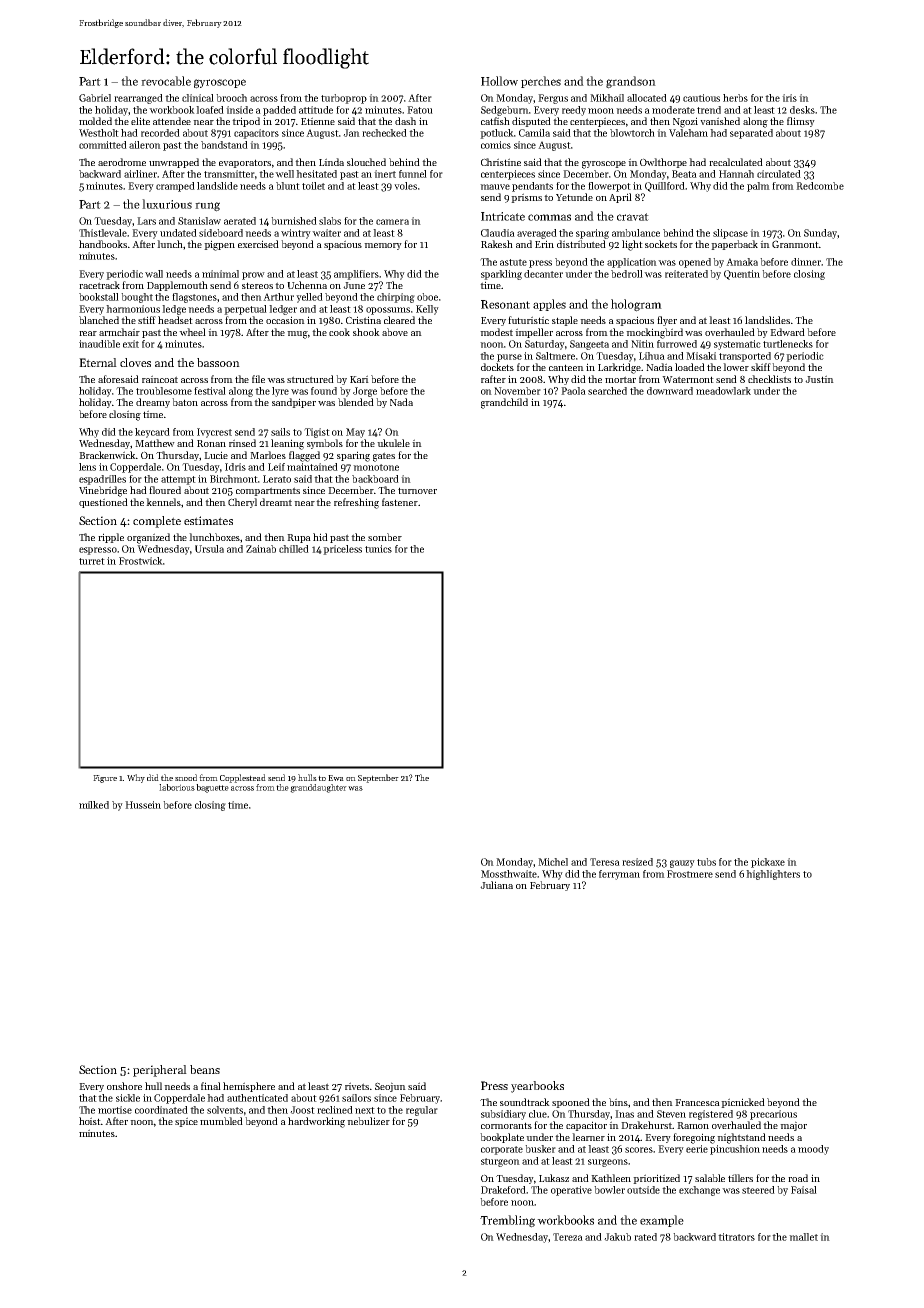 The height and width of the image is (1308, 924). What do you see at coordinates (221, 1121) in the image?
I see `mumbled` at bounding box center [221, 1121].
